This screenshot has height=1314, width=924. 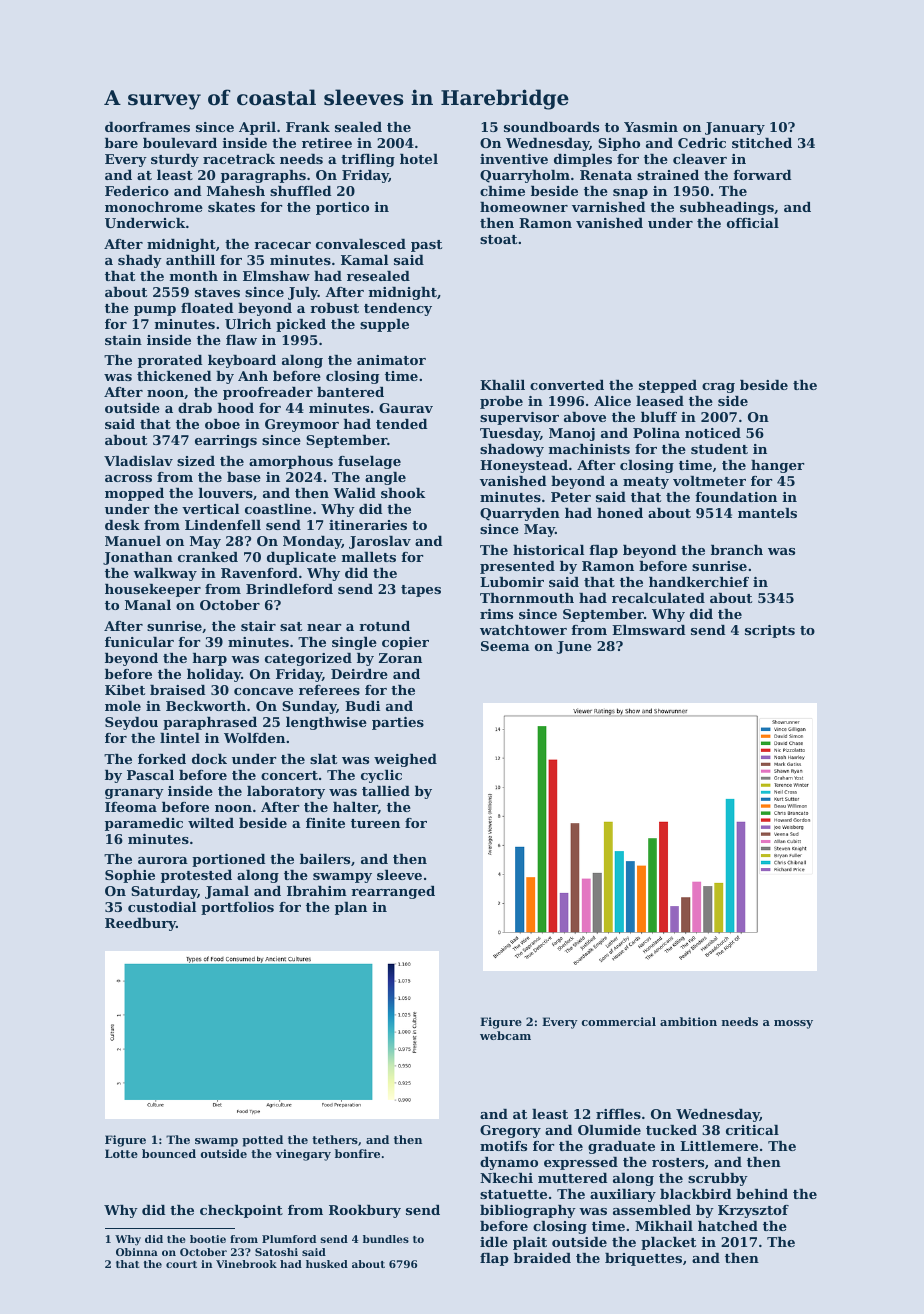 What do you see at coordinates (147, 127) in the screenshot?
I see `doorframes` at bounding box center [147, 127].
